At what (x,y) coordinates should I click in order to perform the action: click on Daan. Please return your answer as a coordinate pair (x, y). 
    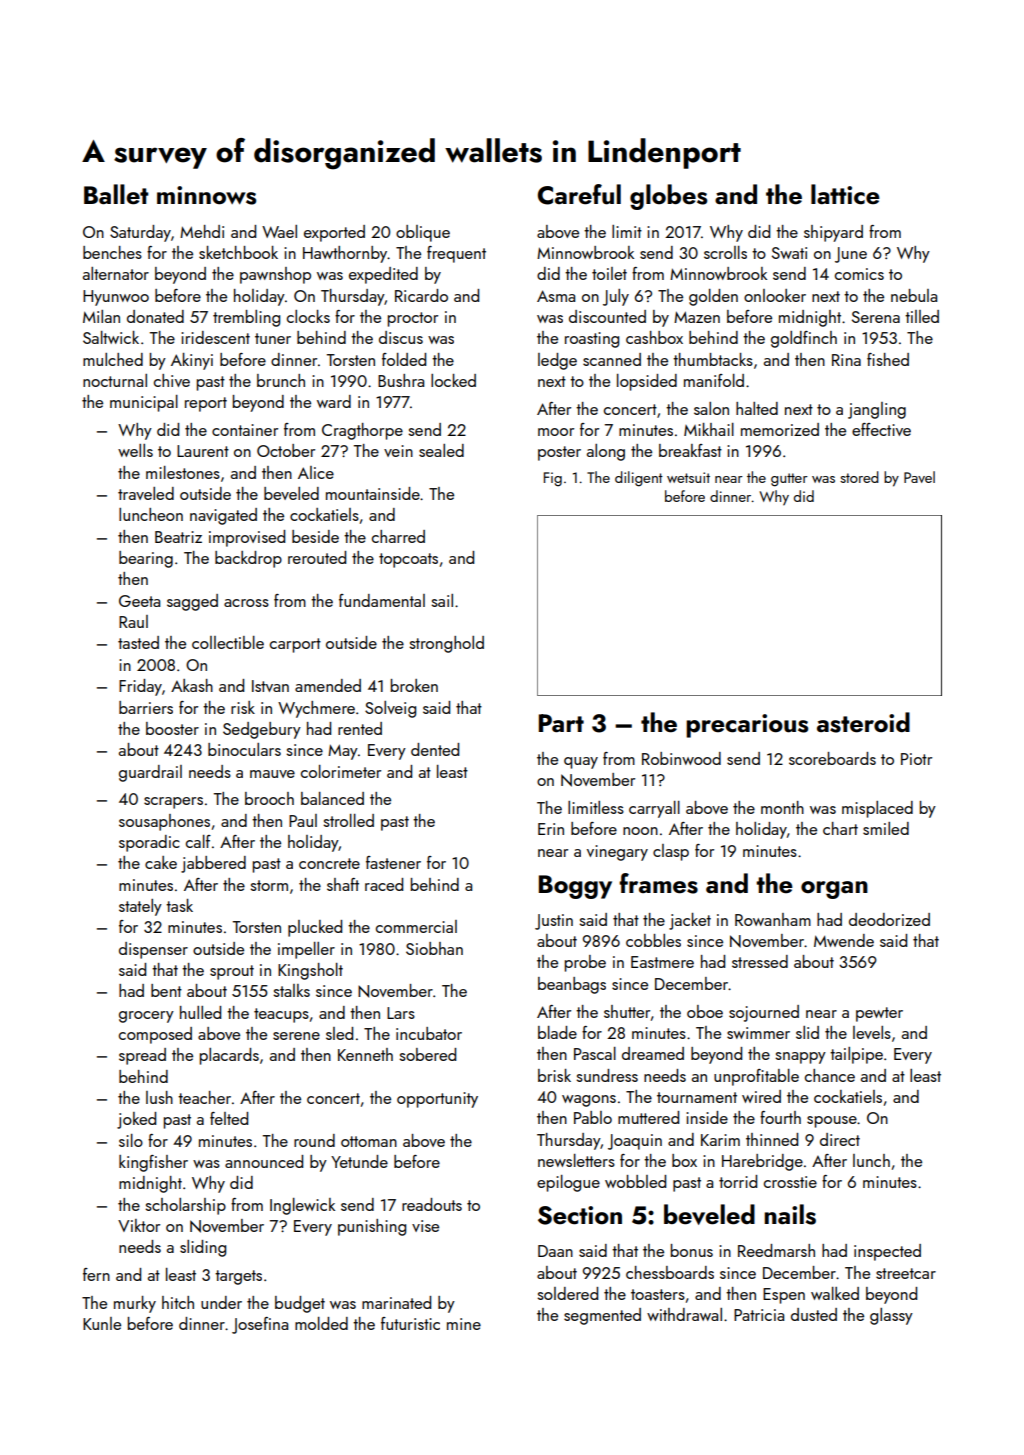
    Looking at the image, I should click on (555, 1251).
